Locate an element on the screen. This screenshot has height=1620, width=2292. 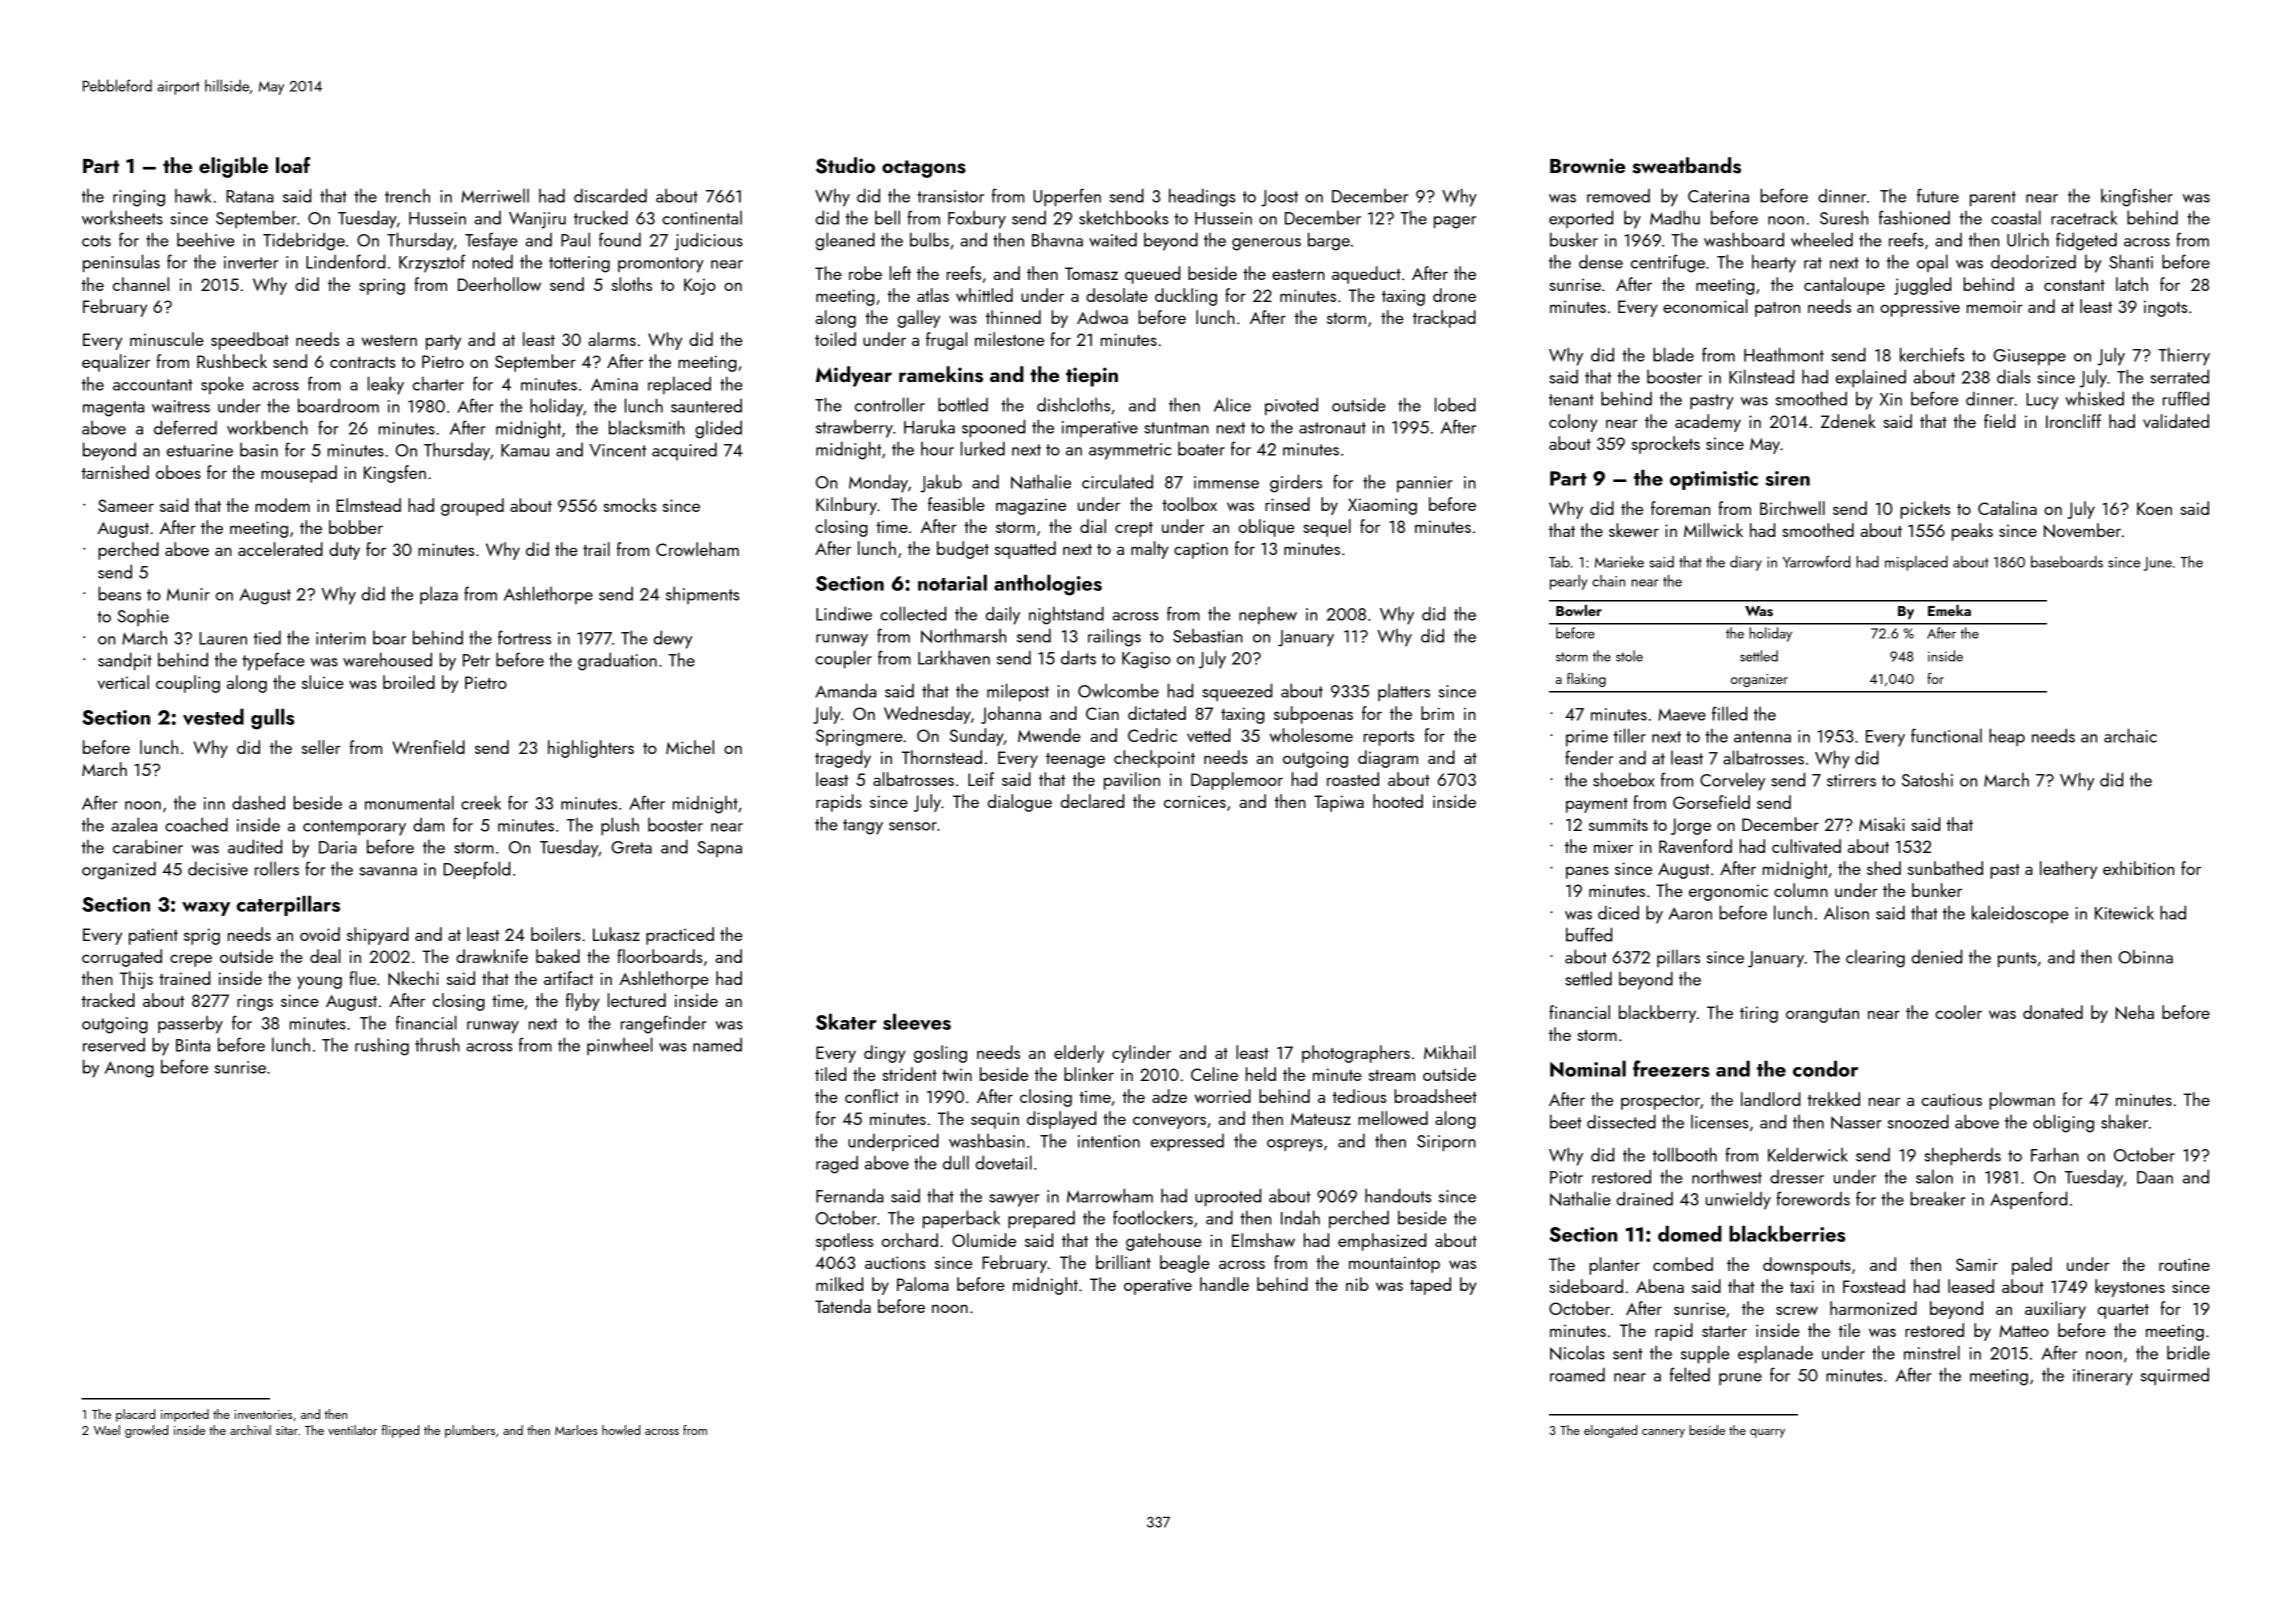
Tomasz is located at coordinates (1091, 273).
